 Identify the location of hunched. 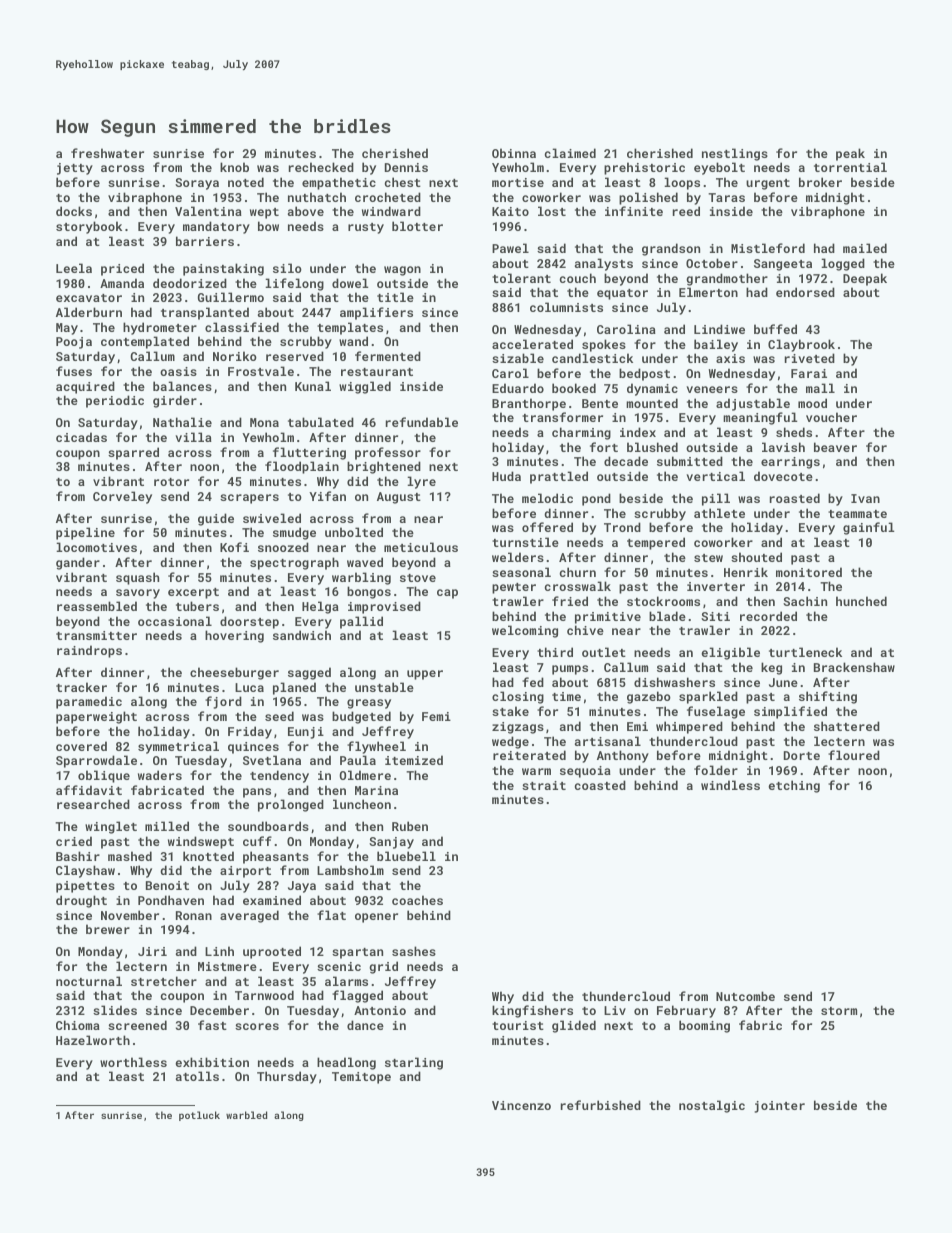
(861, 601).
